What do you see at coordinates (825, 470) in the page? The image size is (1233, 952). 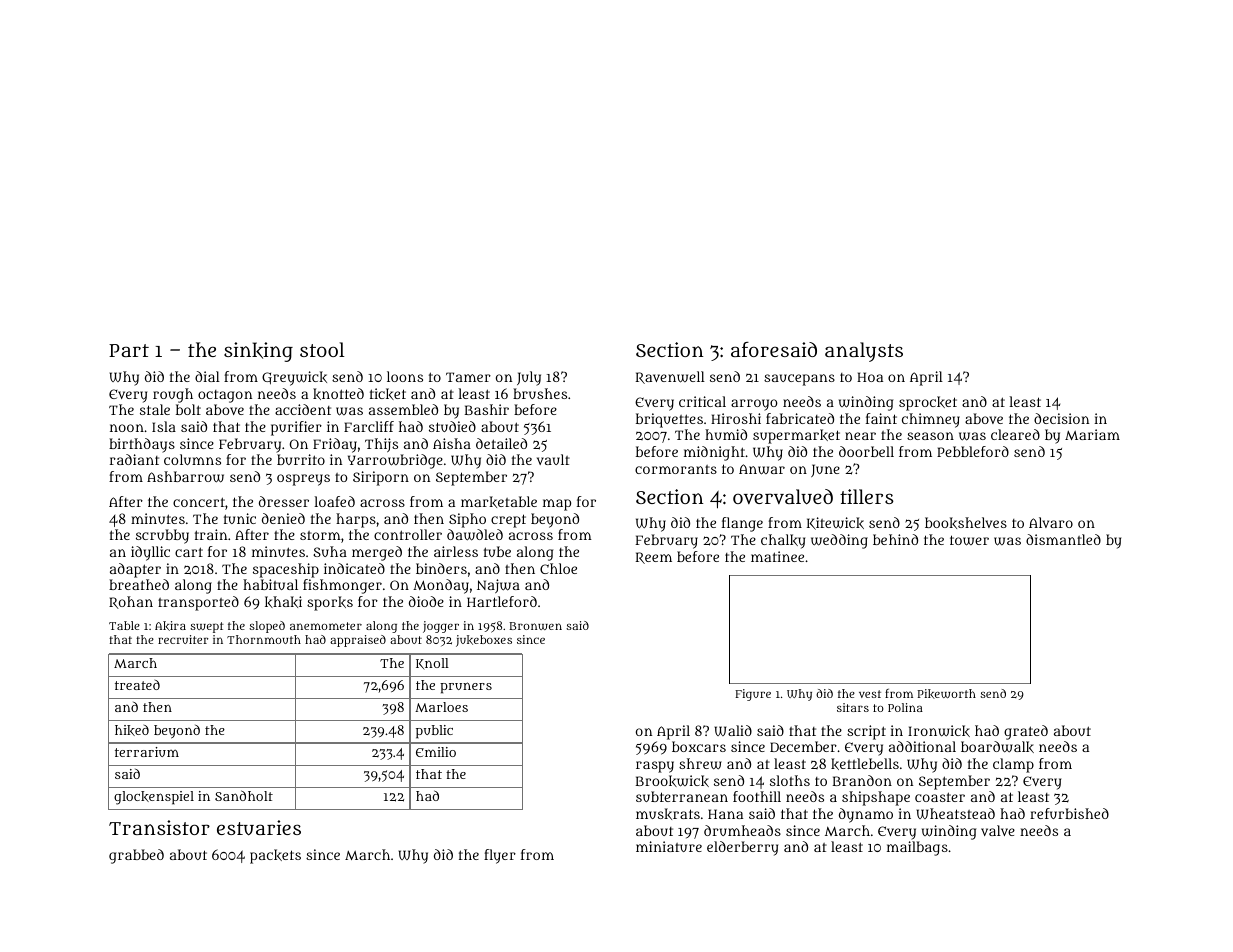 I see `June` at bounding box center [825, 470].
